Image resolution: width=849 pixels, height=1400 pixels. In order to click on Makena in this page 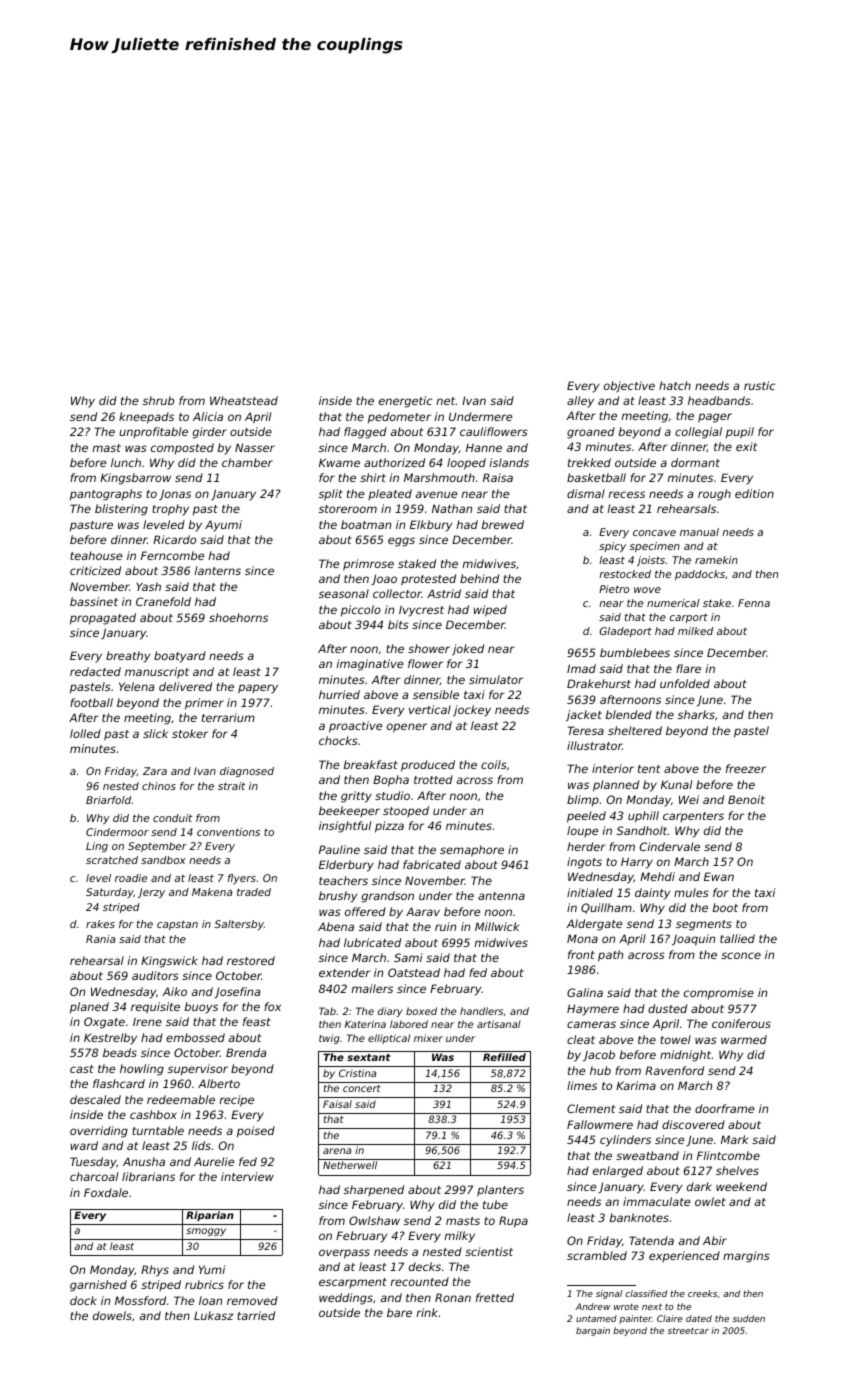, I will do `click(212, 892)`.
